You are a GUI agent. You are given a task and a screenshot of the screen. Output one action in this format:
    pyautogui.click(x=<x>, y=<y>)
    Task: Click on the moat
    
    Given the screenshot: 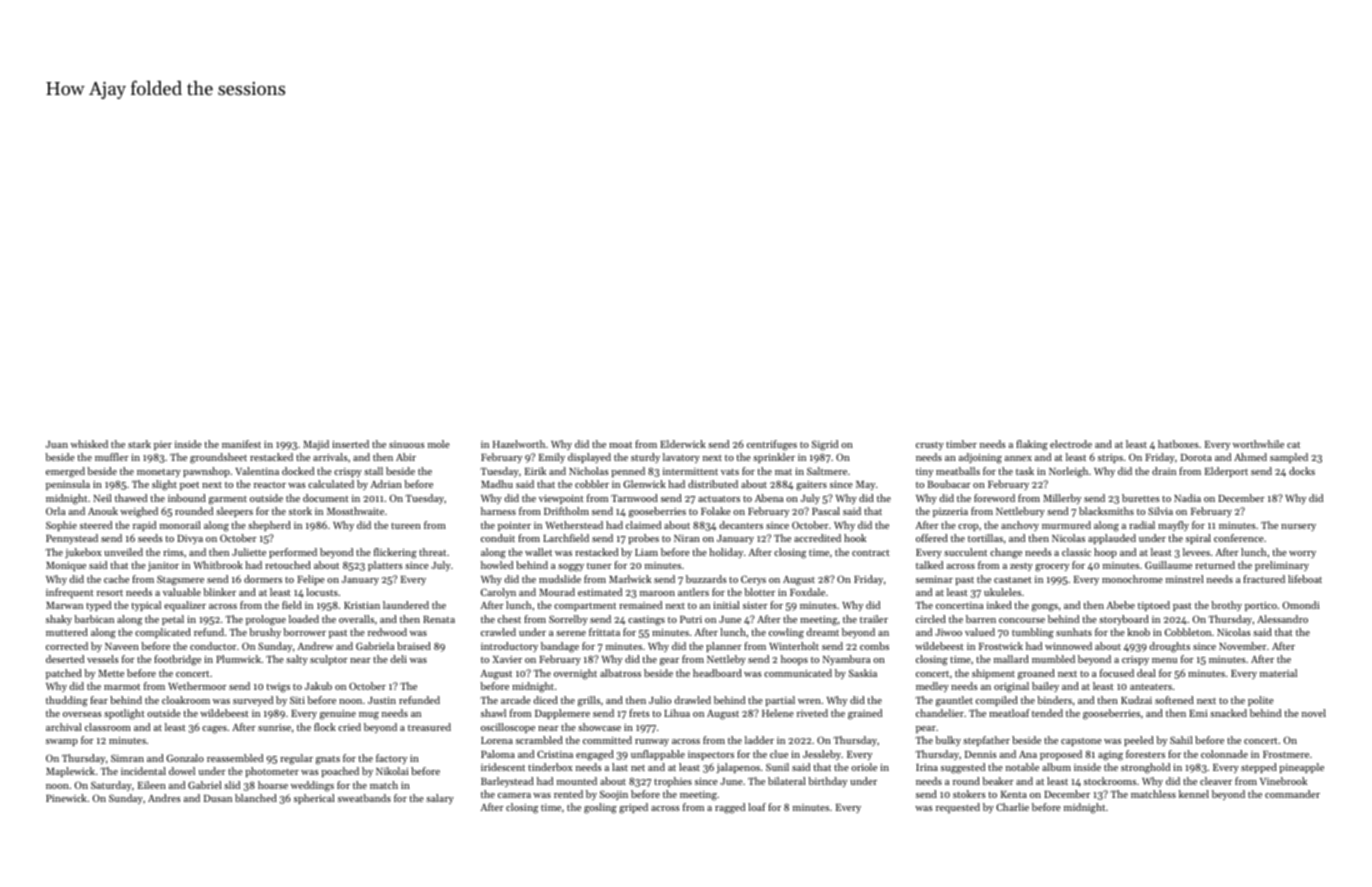 What is the action you would take?
    pyautogui.click(x=620, y=445)
